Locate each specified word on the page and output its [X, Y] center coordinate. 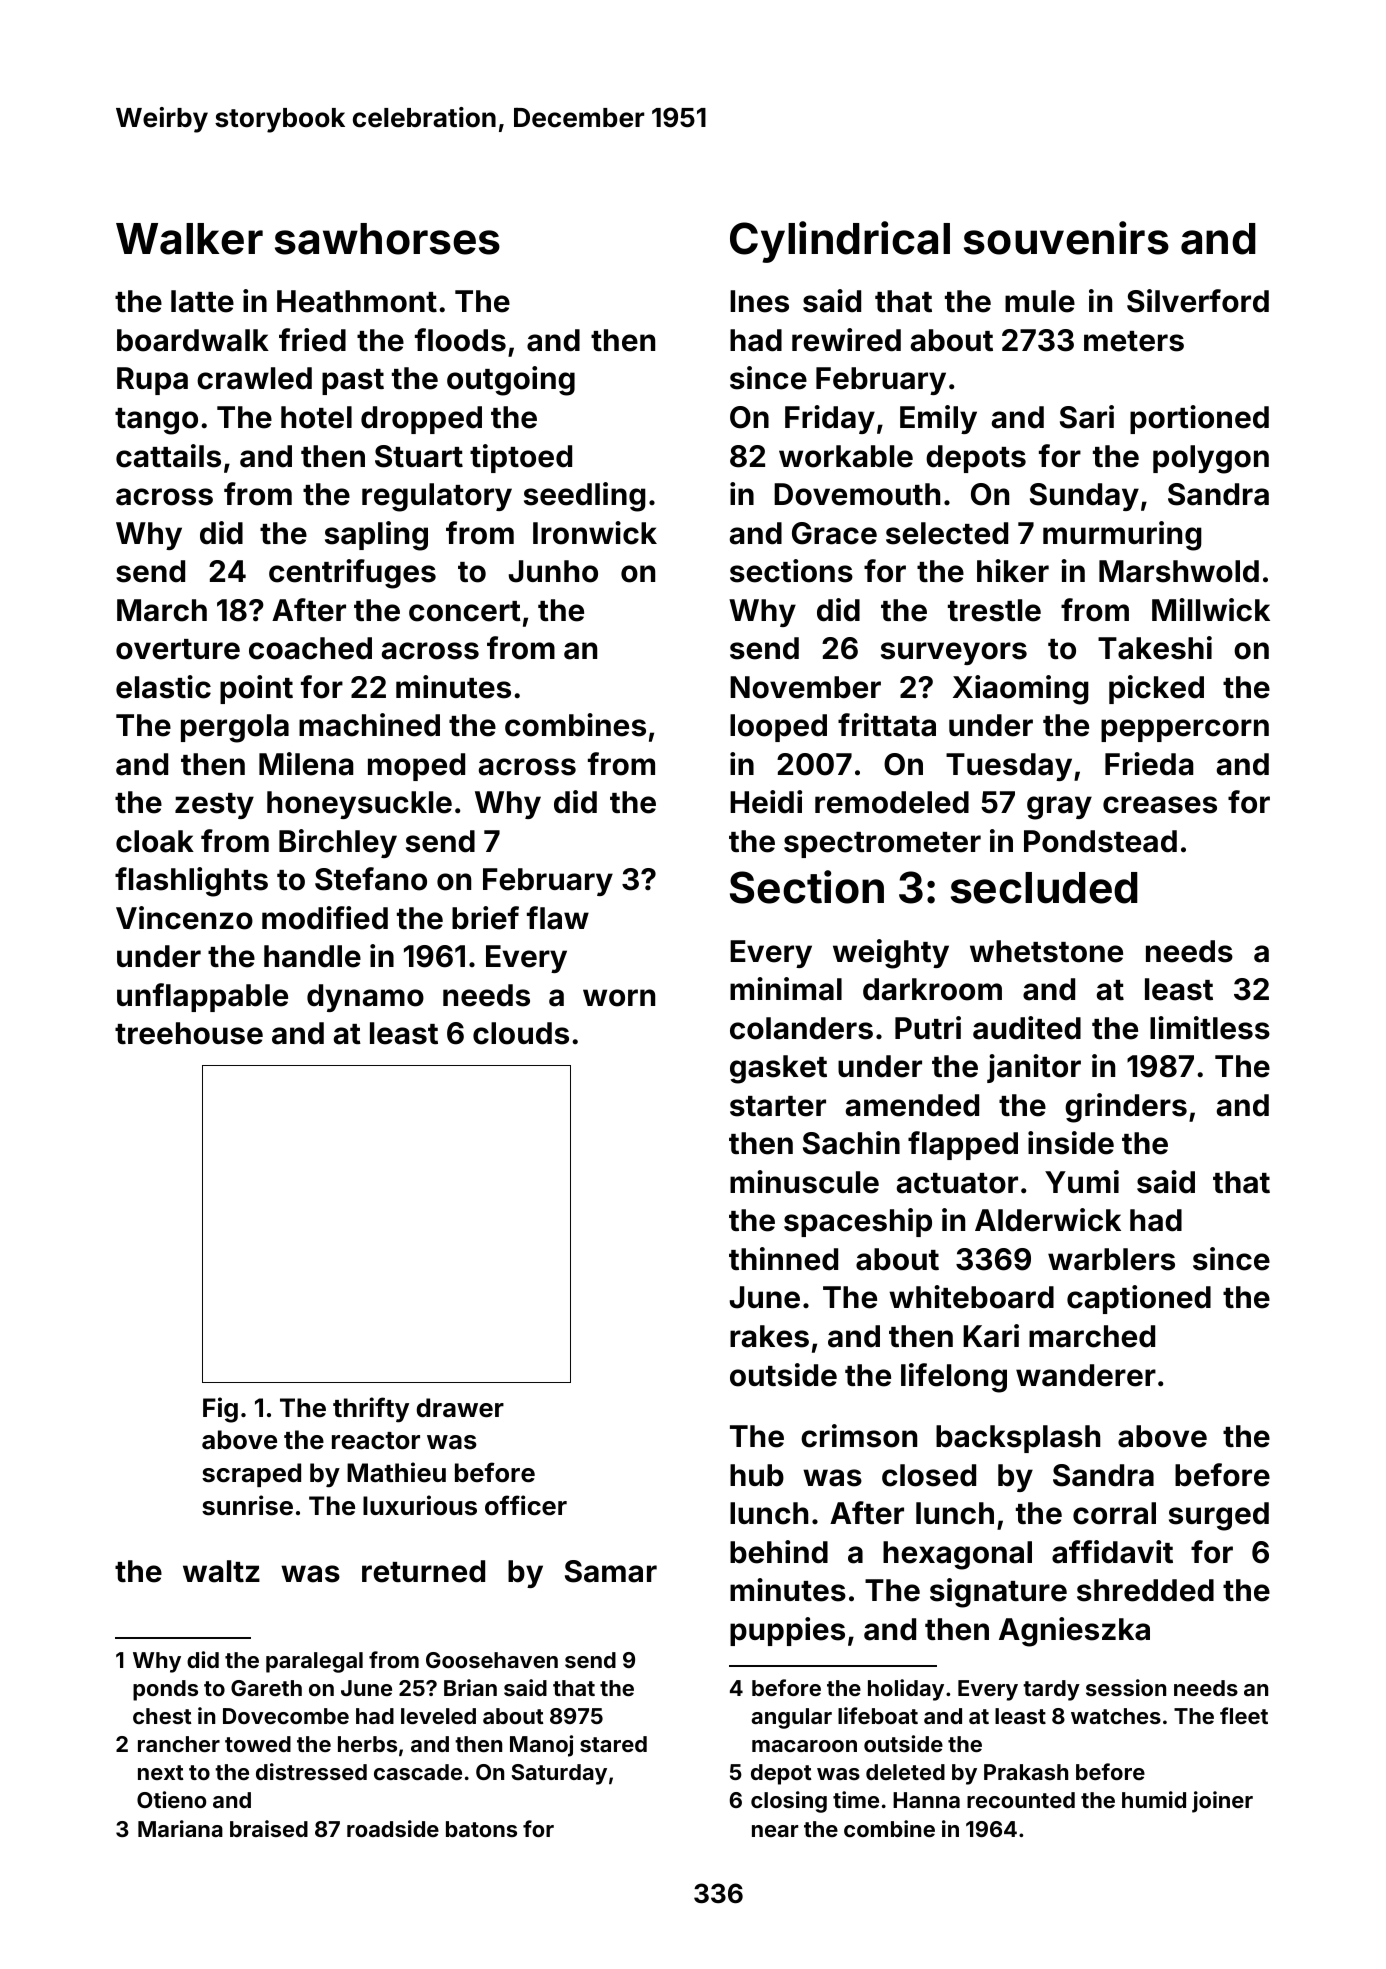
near [775, 1831]
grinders [1126, 1108]
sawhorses [387, 239]
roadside [393, 1828]
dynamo [365, 998]
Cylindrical [840, 242]
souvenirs [1066, 238]
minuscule [804, 1182]
